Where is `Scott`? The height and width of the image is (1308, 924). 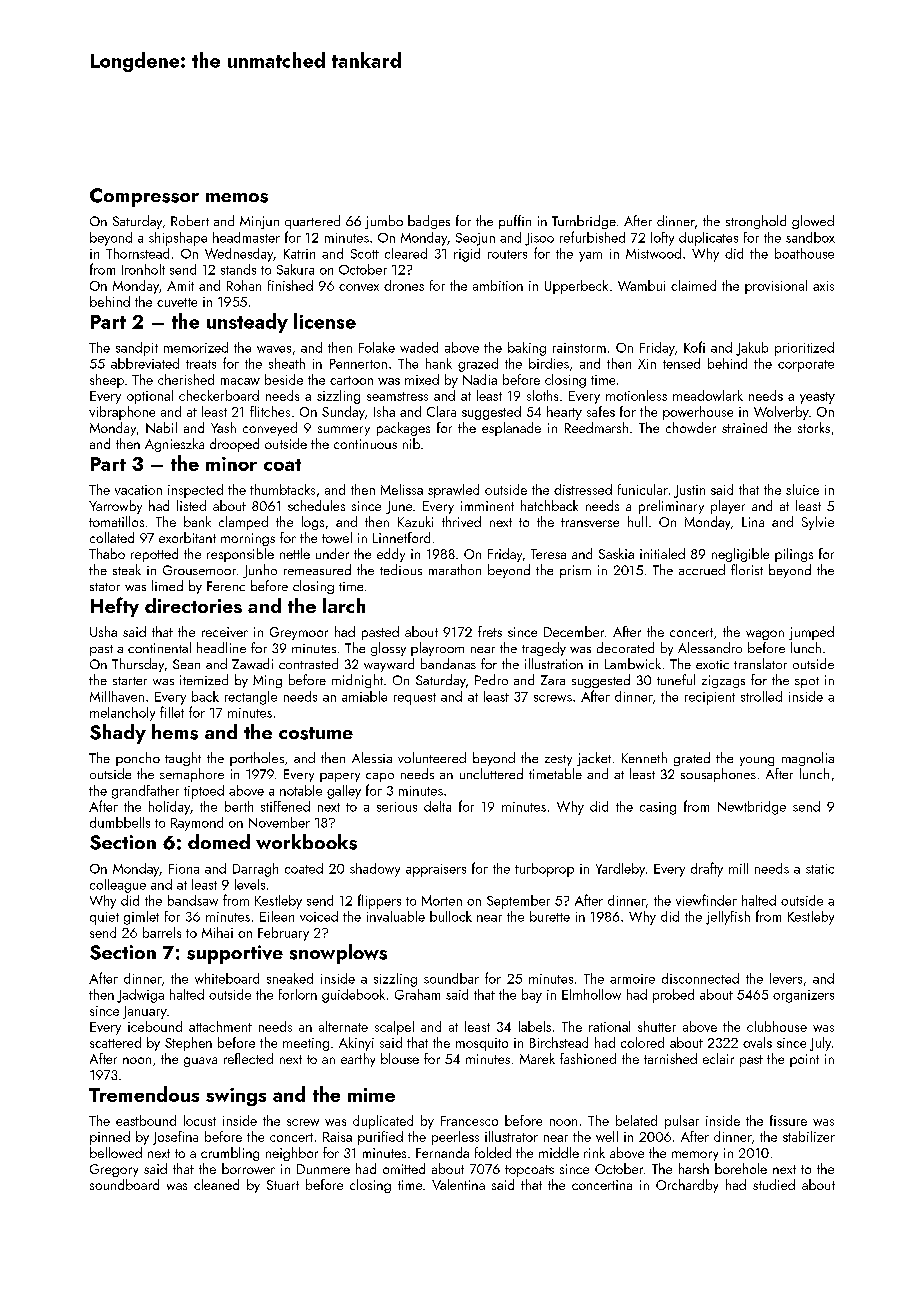
Scott is located at coordinates (365, 254).
